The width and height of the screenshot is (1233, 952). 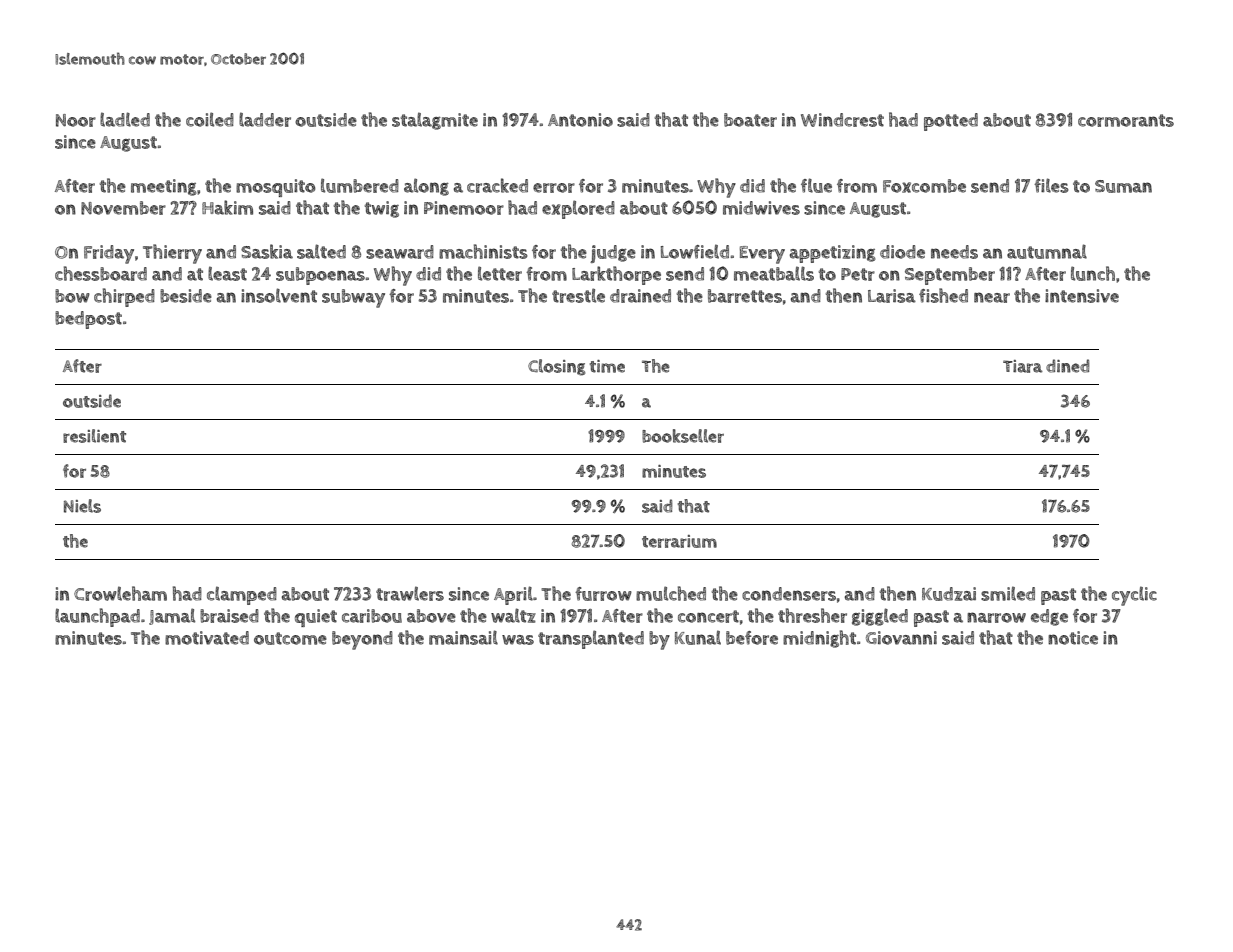 What do you see at coordinates (497, 185) in the screenshot?
I see `cracked` at bounding box center [497, 185].
